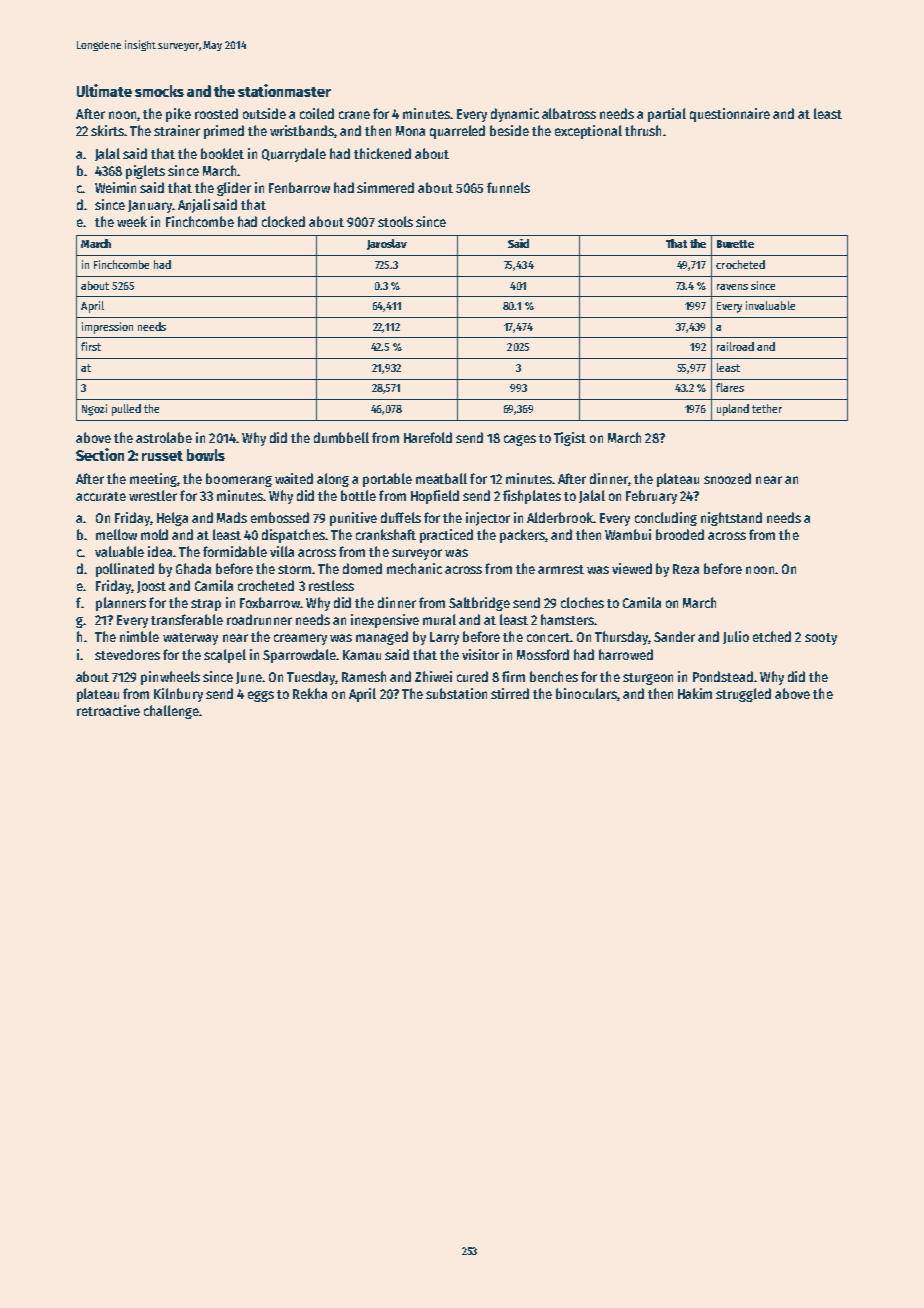  What do you see at coordinates (730, 387) in the page?
I see `flares` at bounding box center [730, 387].
